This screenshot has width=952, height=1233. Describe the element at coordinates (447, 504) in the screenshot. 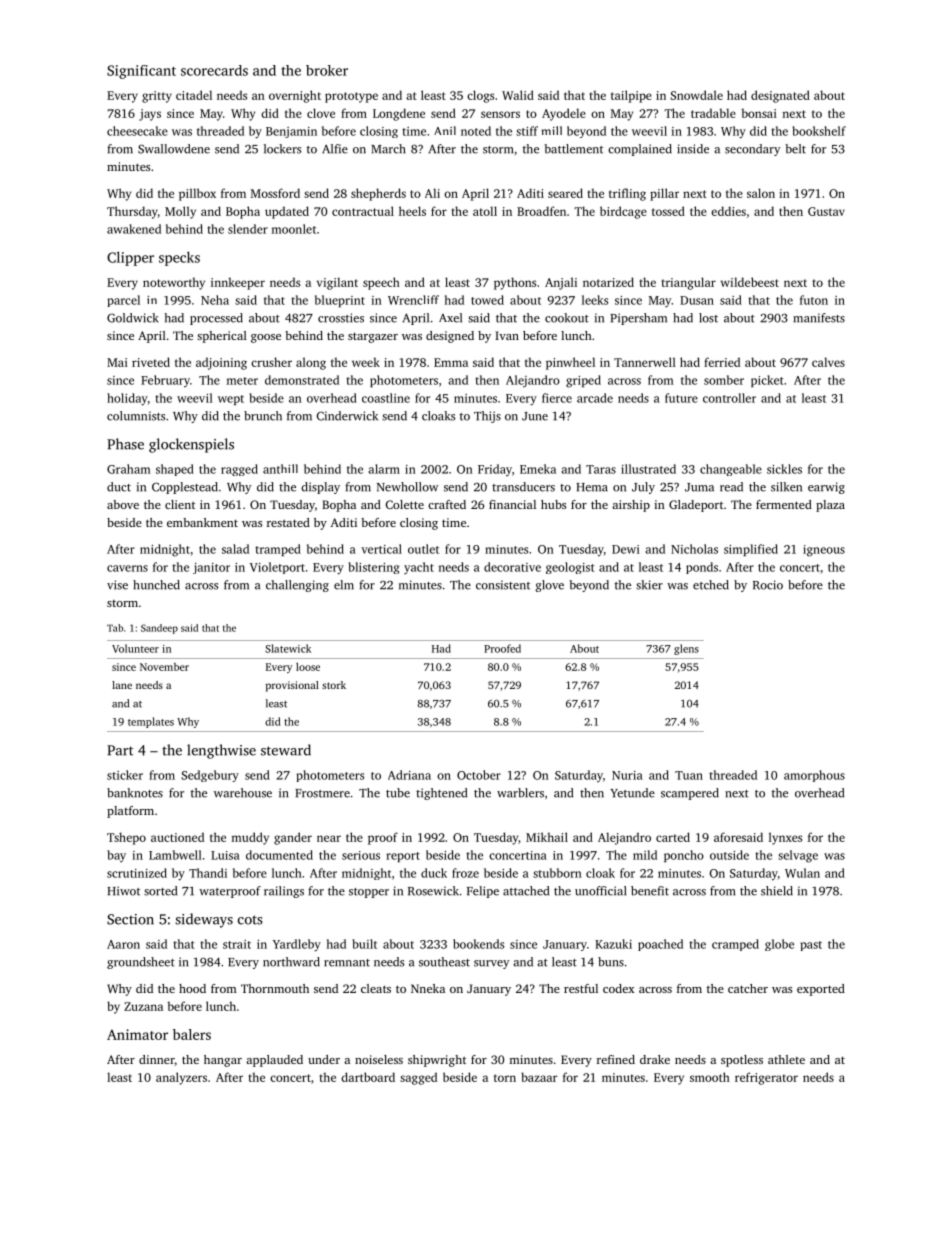

I see `crafted` at that location.
